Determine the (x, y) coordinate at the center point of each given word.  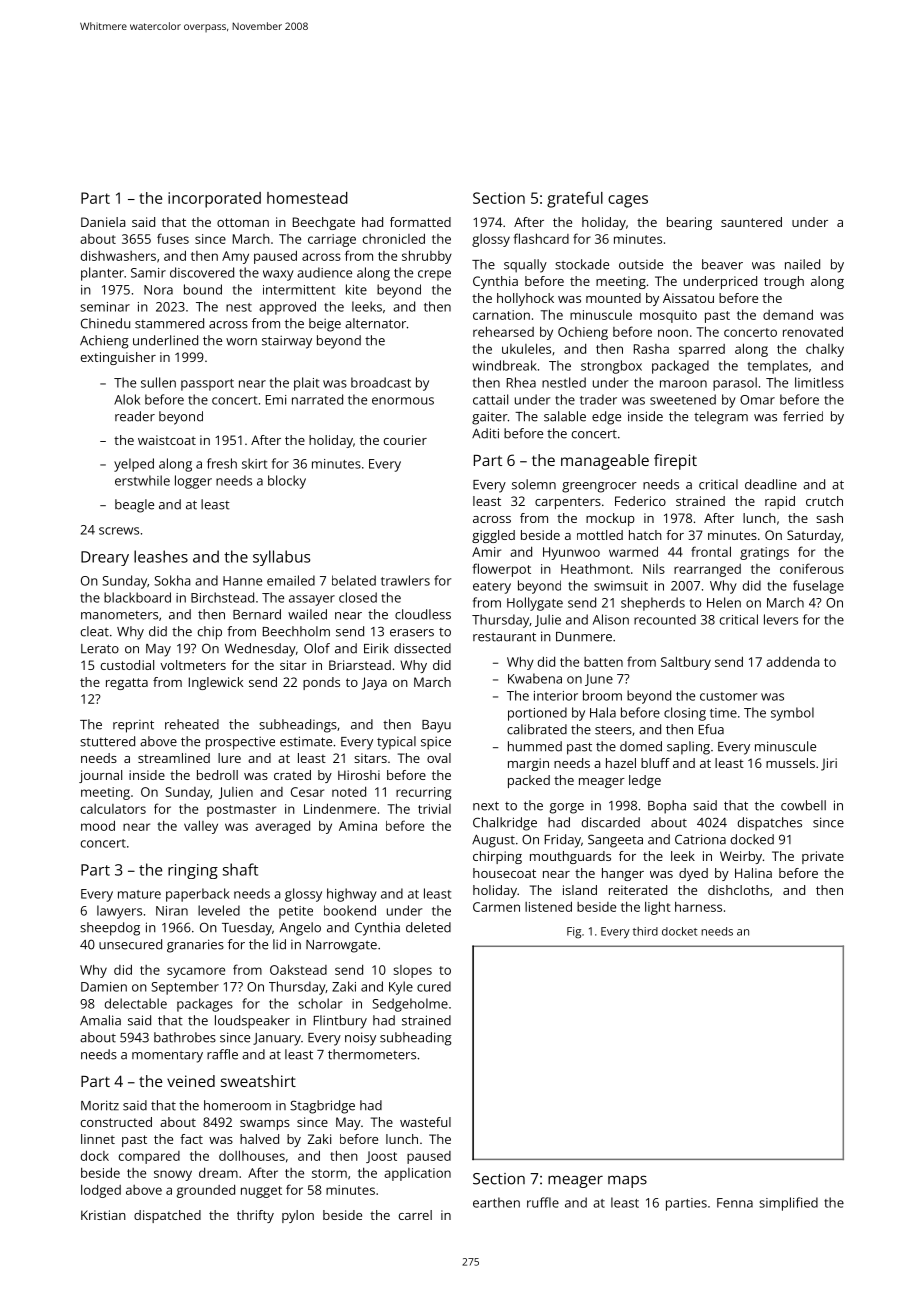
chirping (497, 857)
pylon (298, 1216)
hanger (623, 874)
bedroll (217, 775)
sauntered (751, 222)
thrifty (255, 1216)
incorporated (214, 200)
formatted (420, 222)
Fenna (735, 1203)
